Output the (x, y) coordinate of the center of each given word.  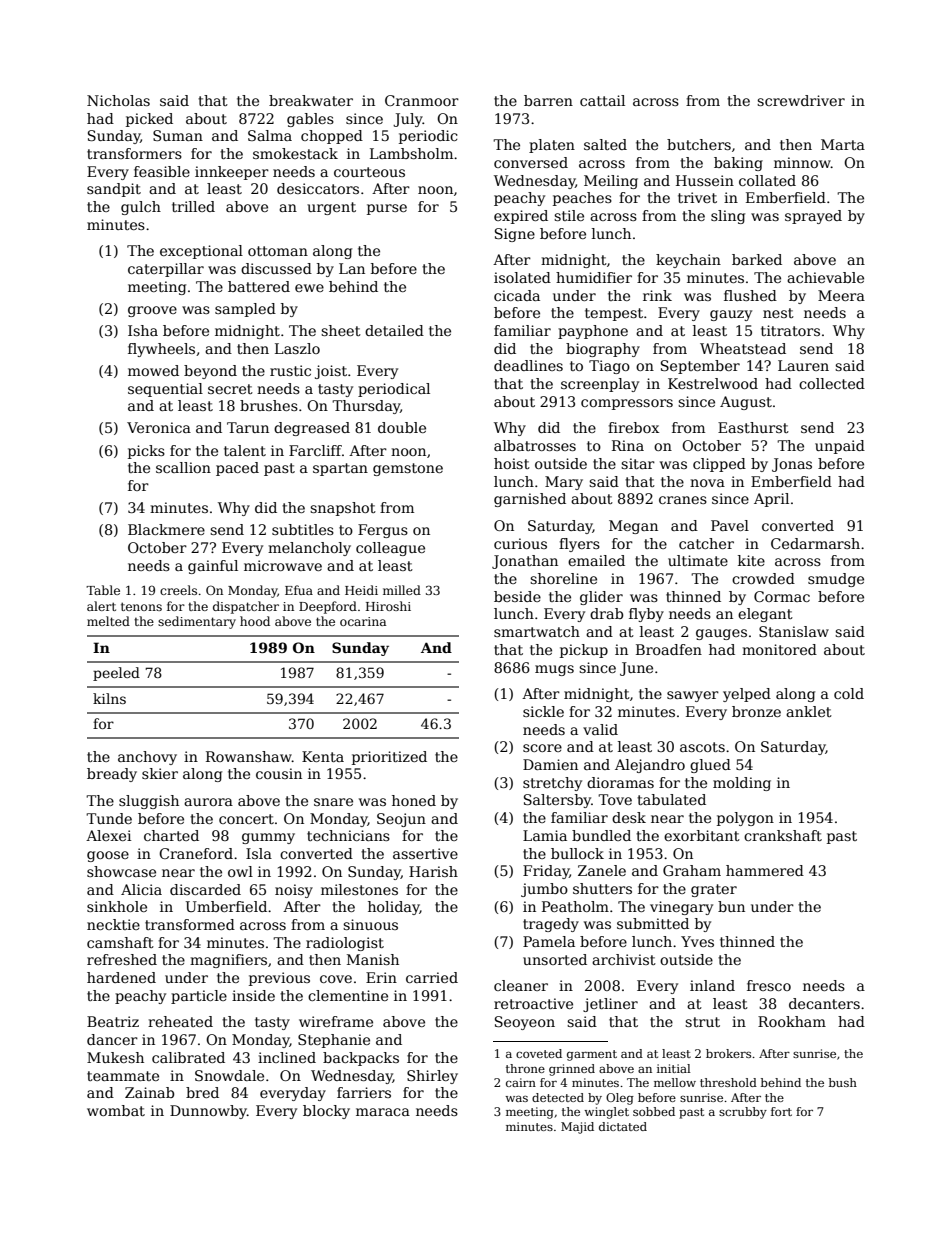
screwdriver (801, 100)
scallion (183, 467)
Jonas (792, 465)
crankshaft (783, 835)
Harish (433, 871)
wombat (116, 1110)
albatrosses (535, 445)
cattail (602, 100)
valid (600, 729)
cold (849, 693)
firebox (633, 427)
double (402, 427)
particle (199, 997)
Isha (143, 330)
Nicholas (118, 100)
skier (160, 773)
